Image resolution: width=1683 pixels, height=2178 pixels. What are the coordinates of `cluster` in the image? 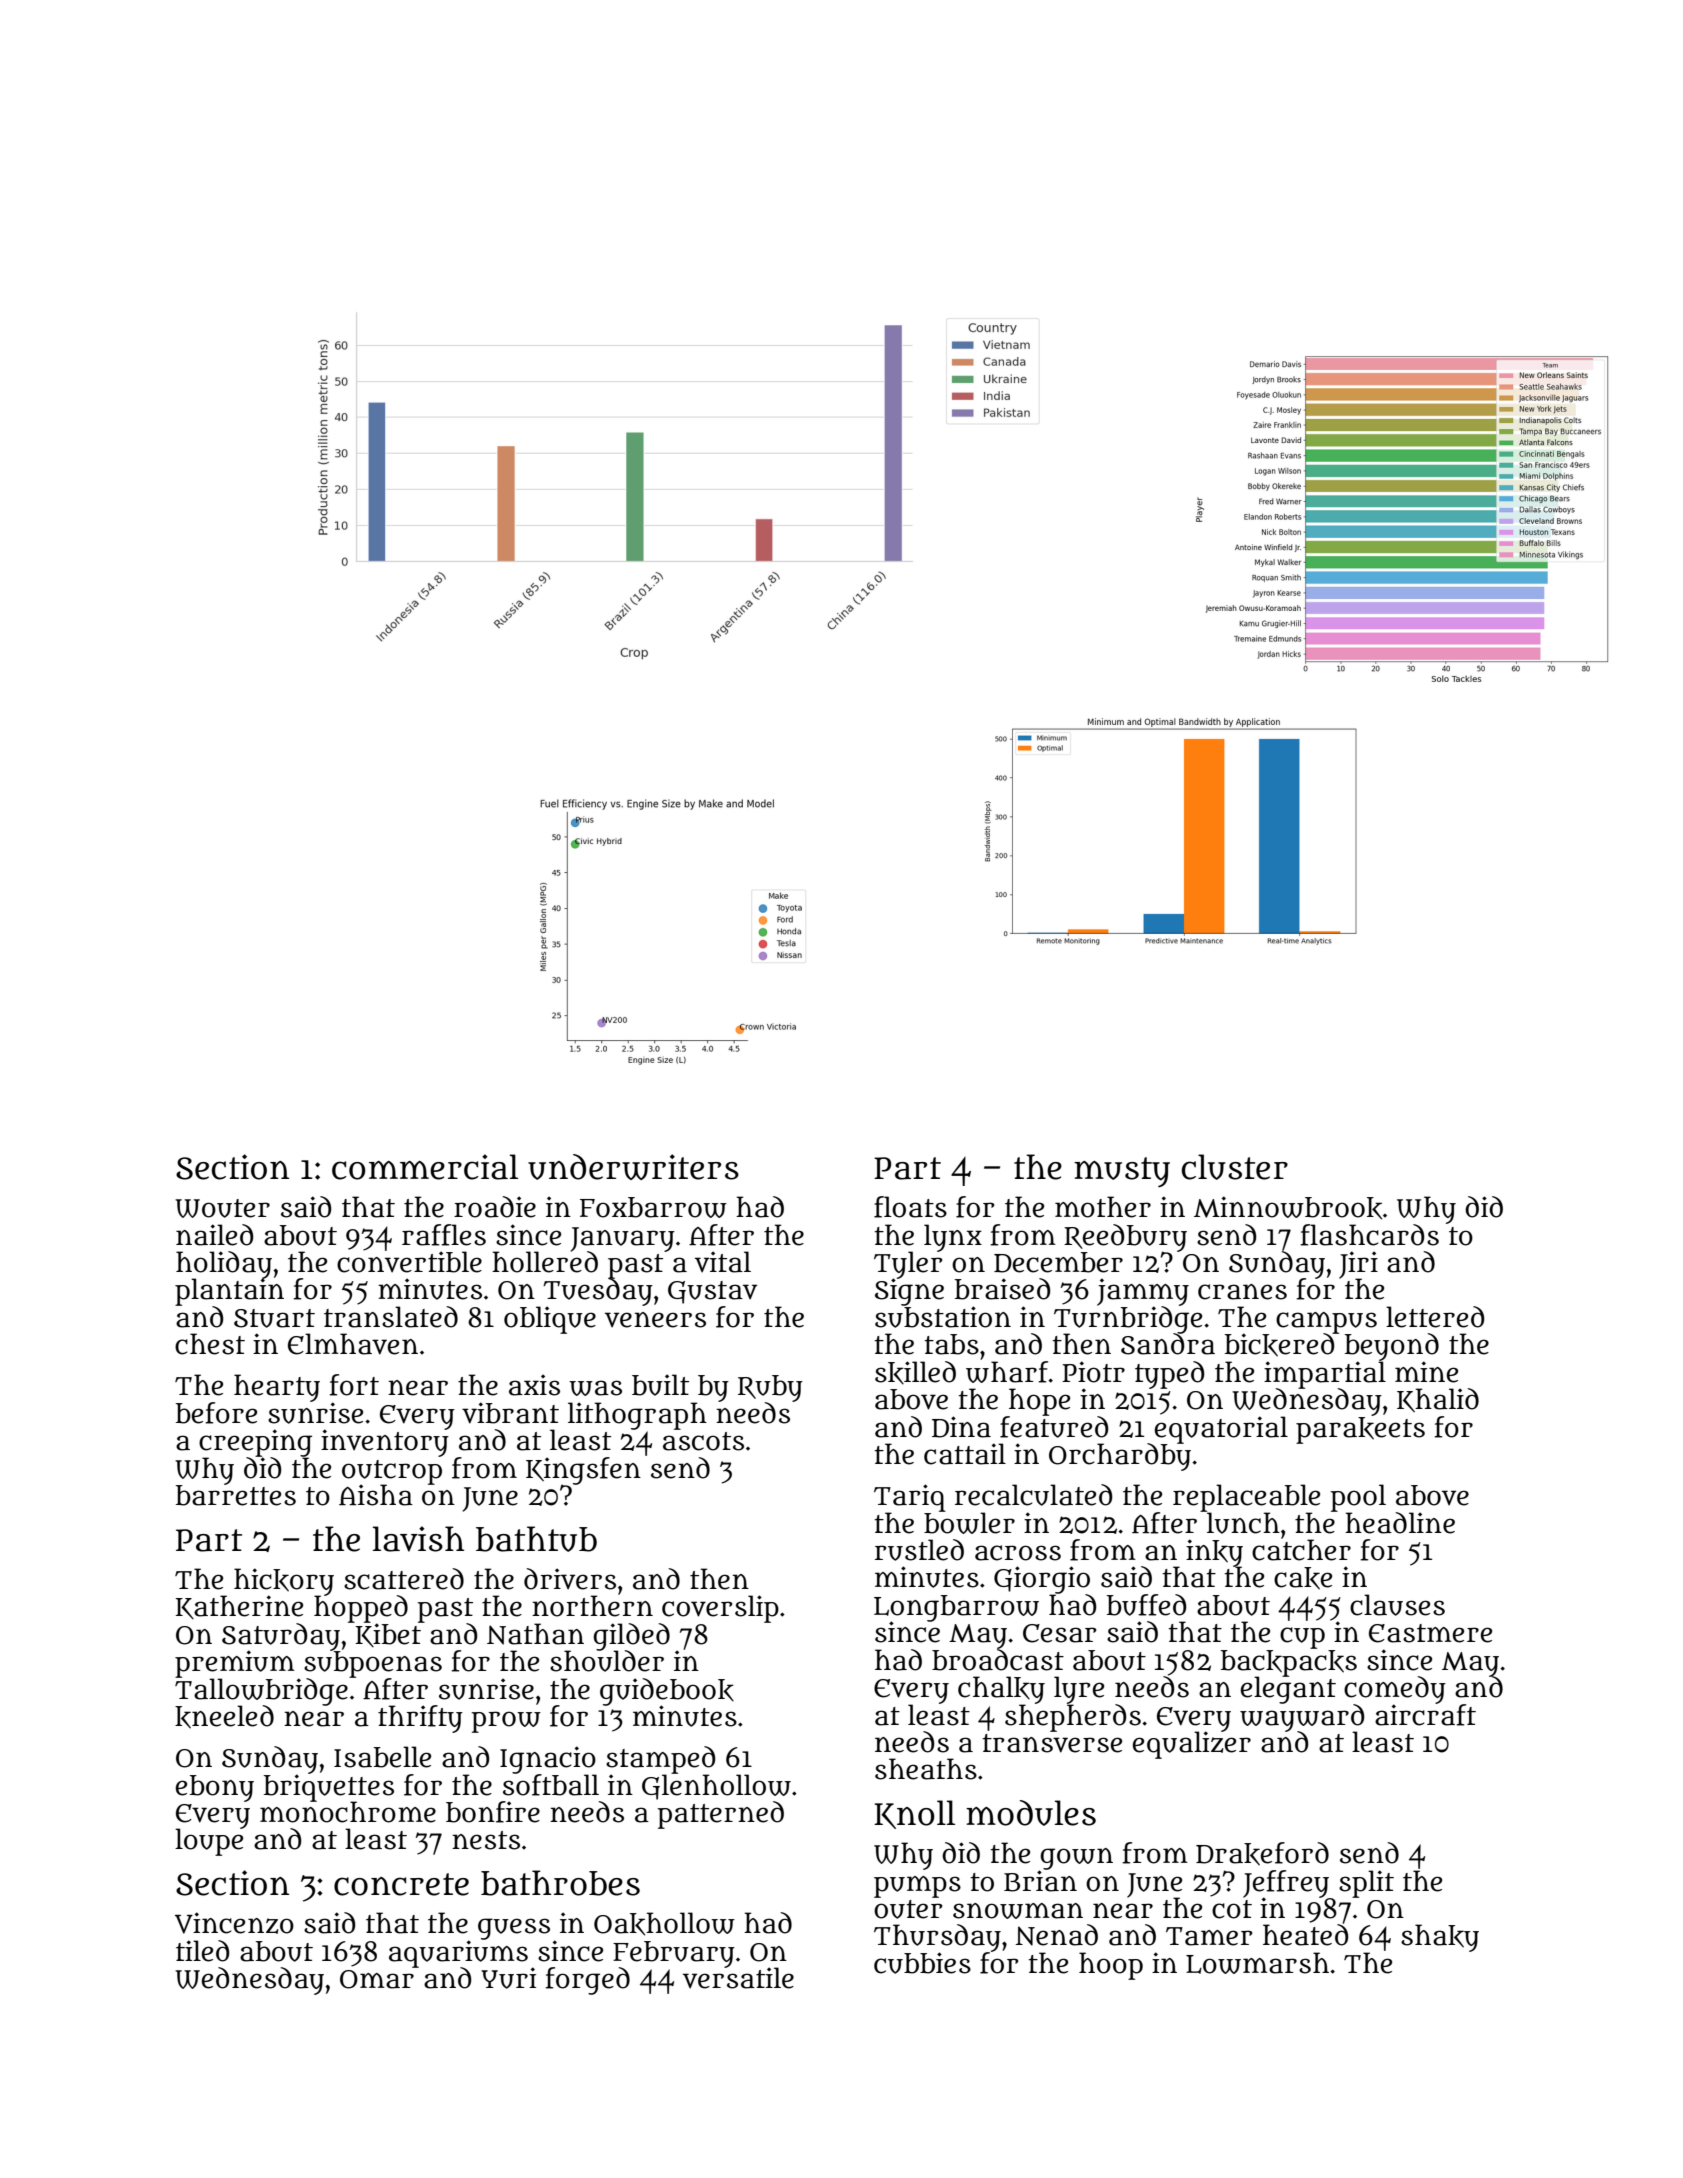 It's located at (1235, 1167).
